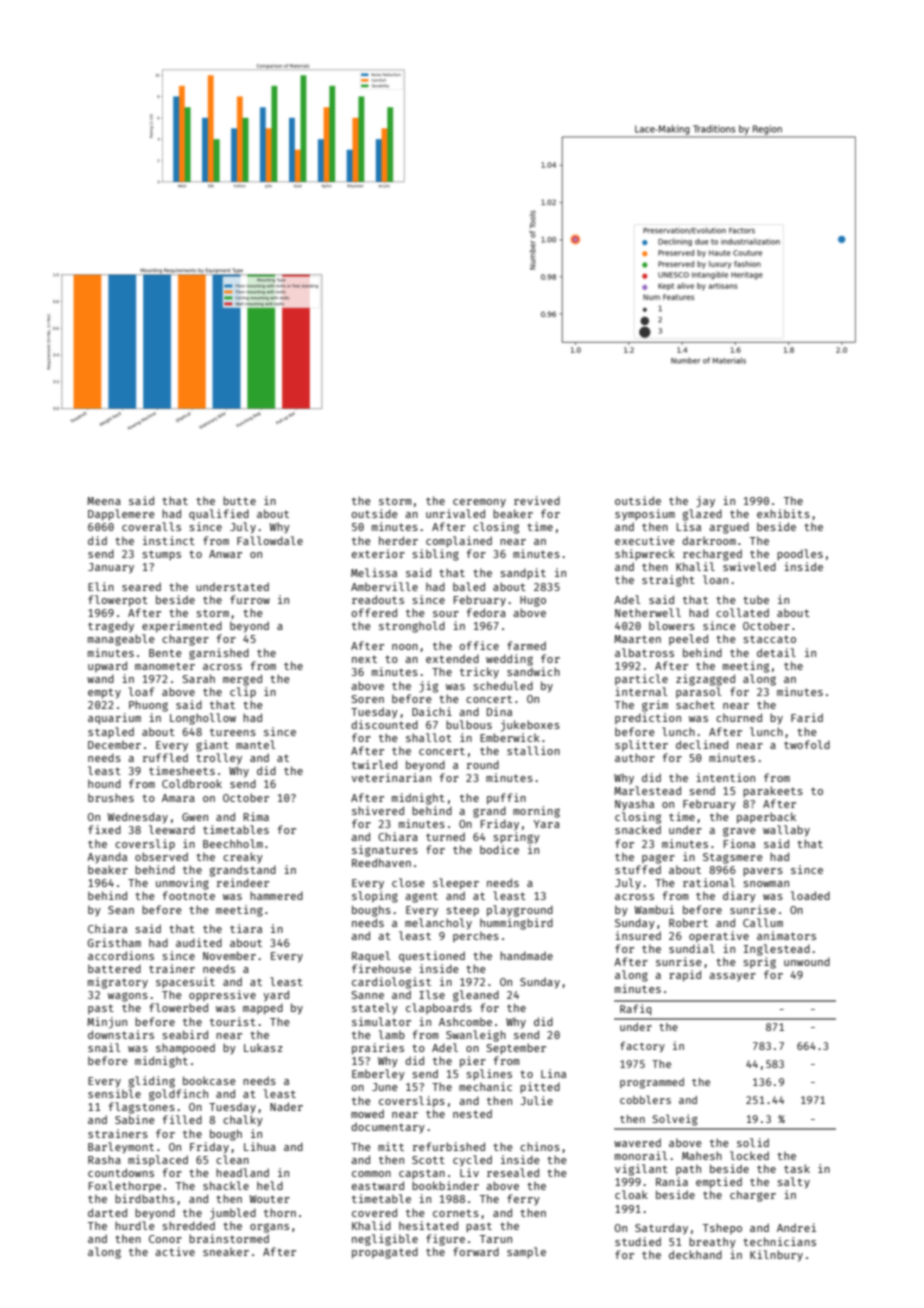 The image size is (924, 1308). Describe the element at coordinates (807, 717) in the screenshot. I see `Farid` at that location.
